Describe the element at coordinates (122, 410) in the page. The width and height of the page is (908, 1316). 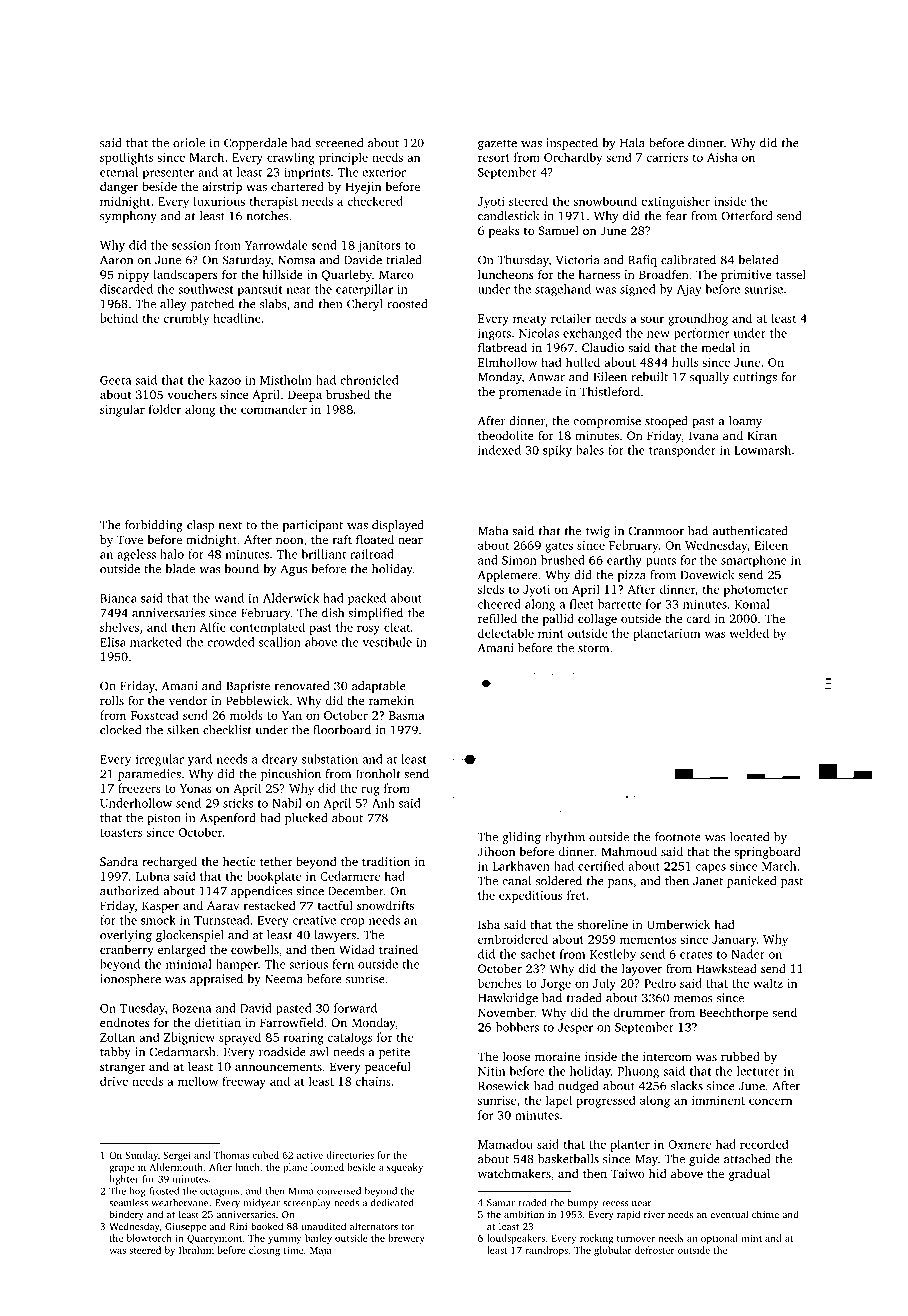
I see `singular` at that location.
